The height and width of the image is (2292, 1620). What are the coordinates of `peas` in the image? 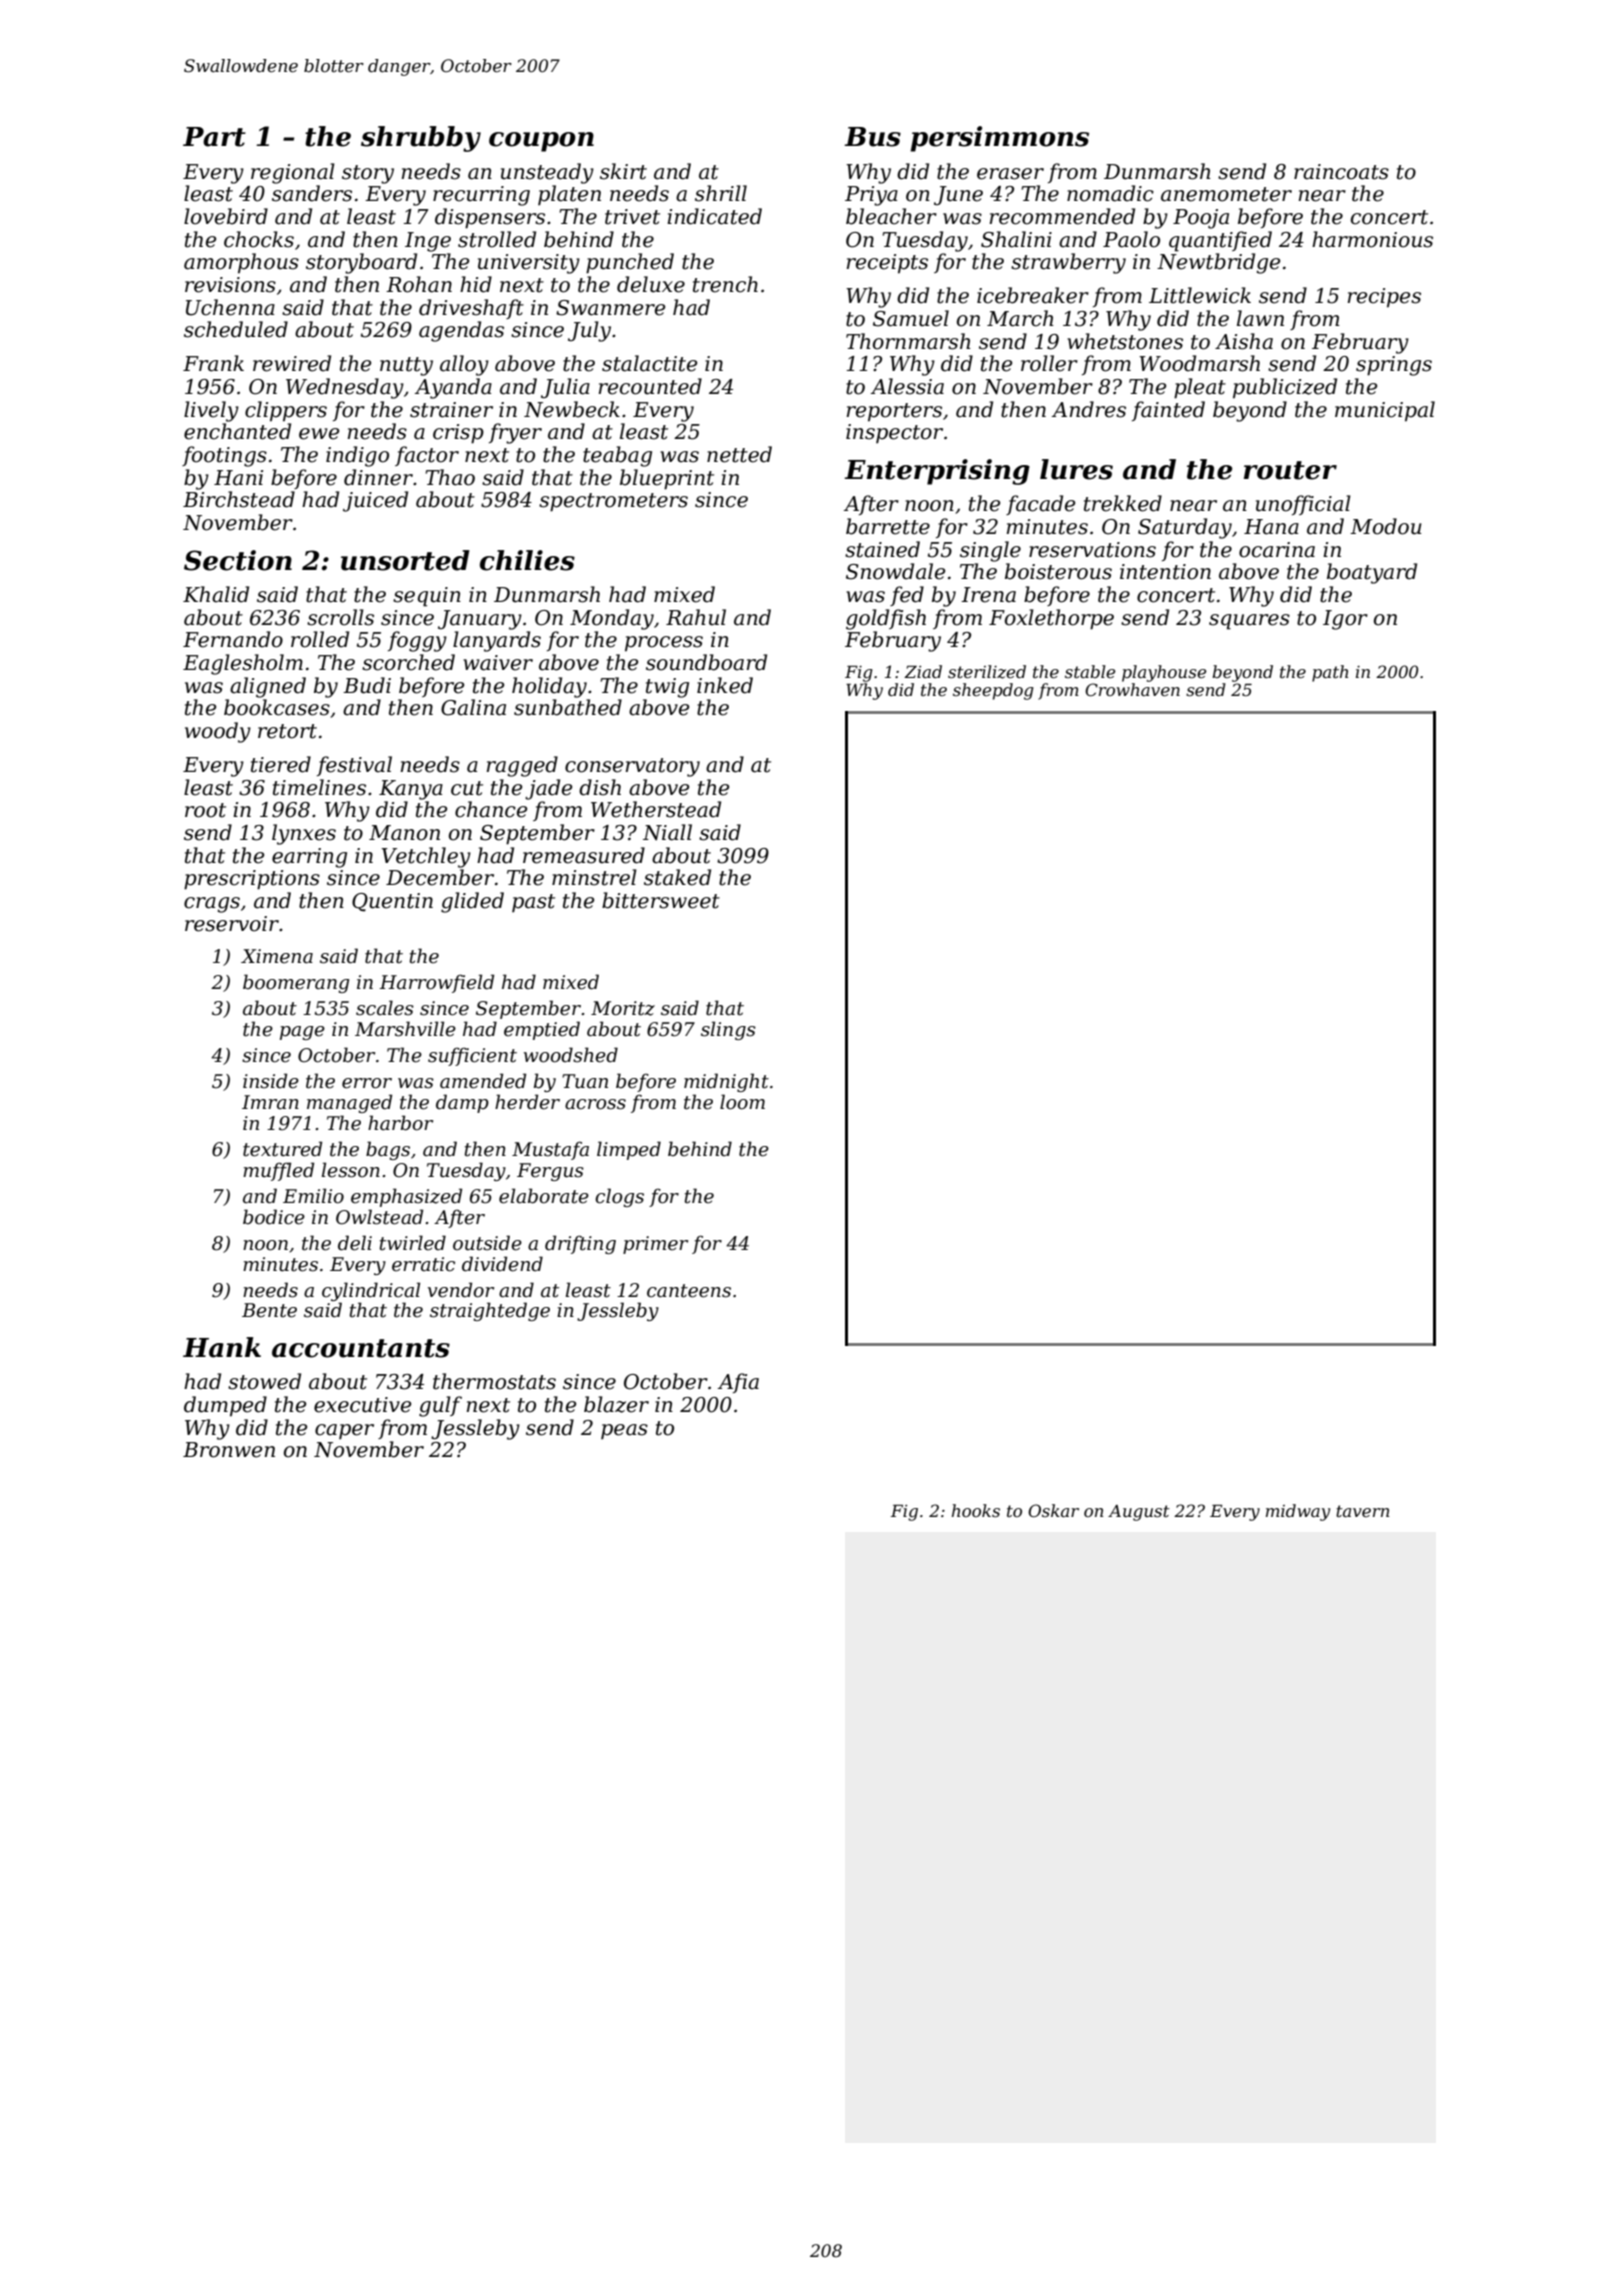 It's located at (624, 1432).
